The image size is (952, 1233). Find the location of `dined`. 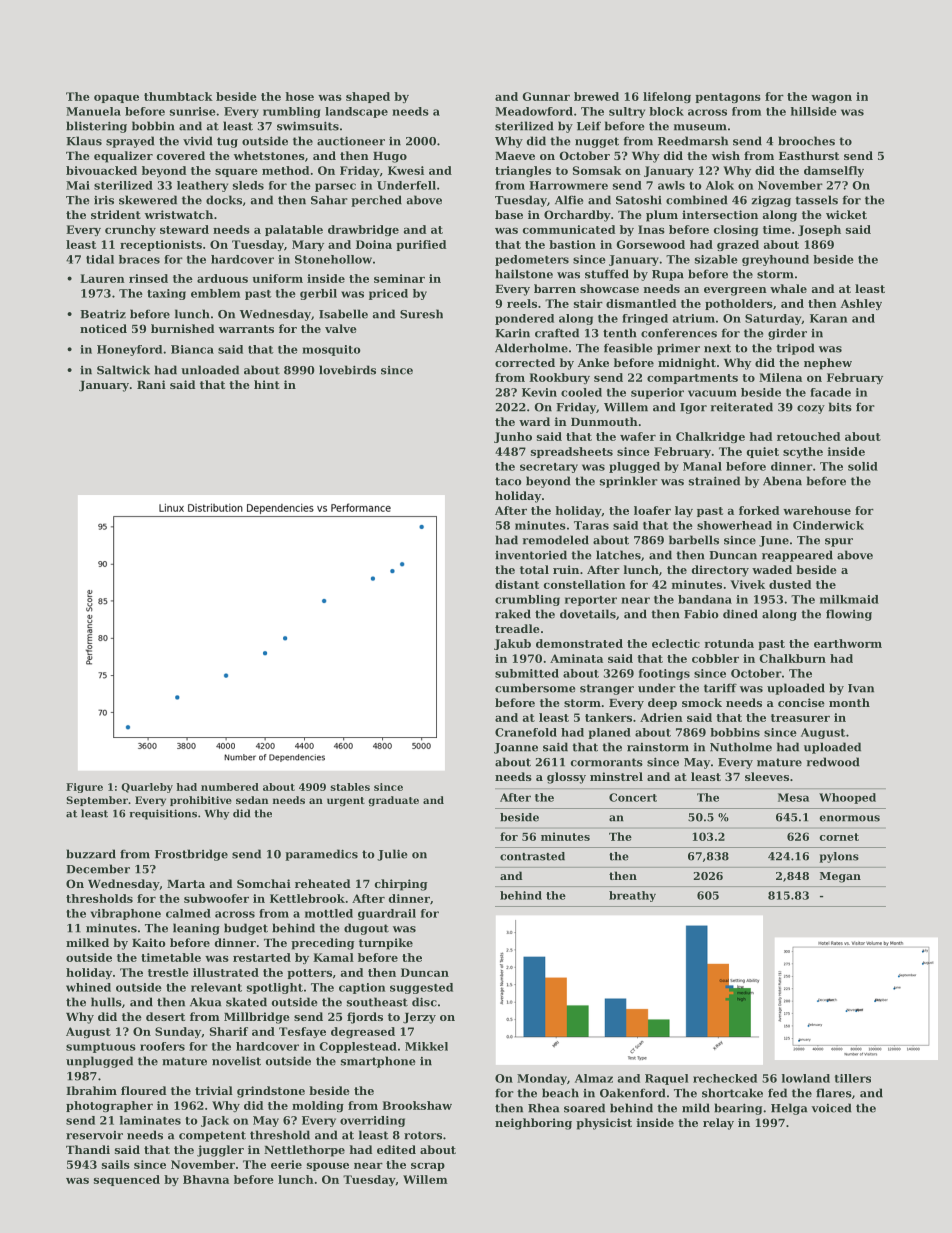

dined is located at coordinates (740, 614).
